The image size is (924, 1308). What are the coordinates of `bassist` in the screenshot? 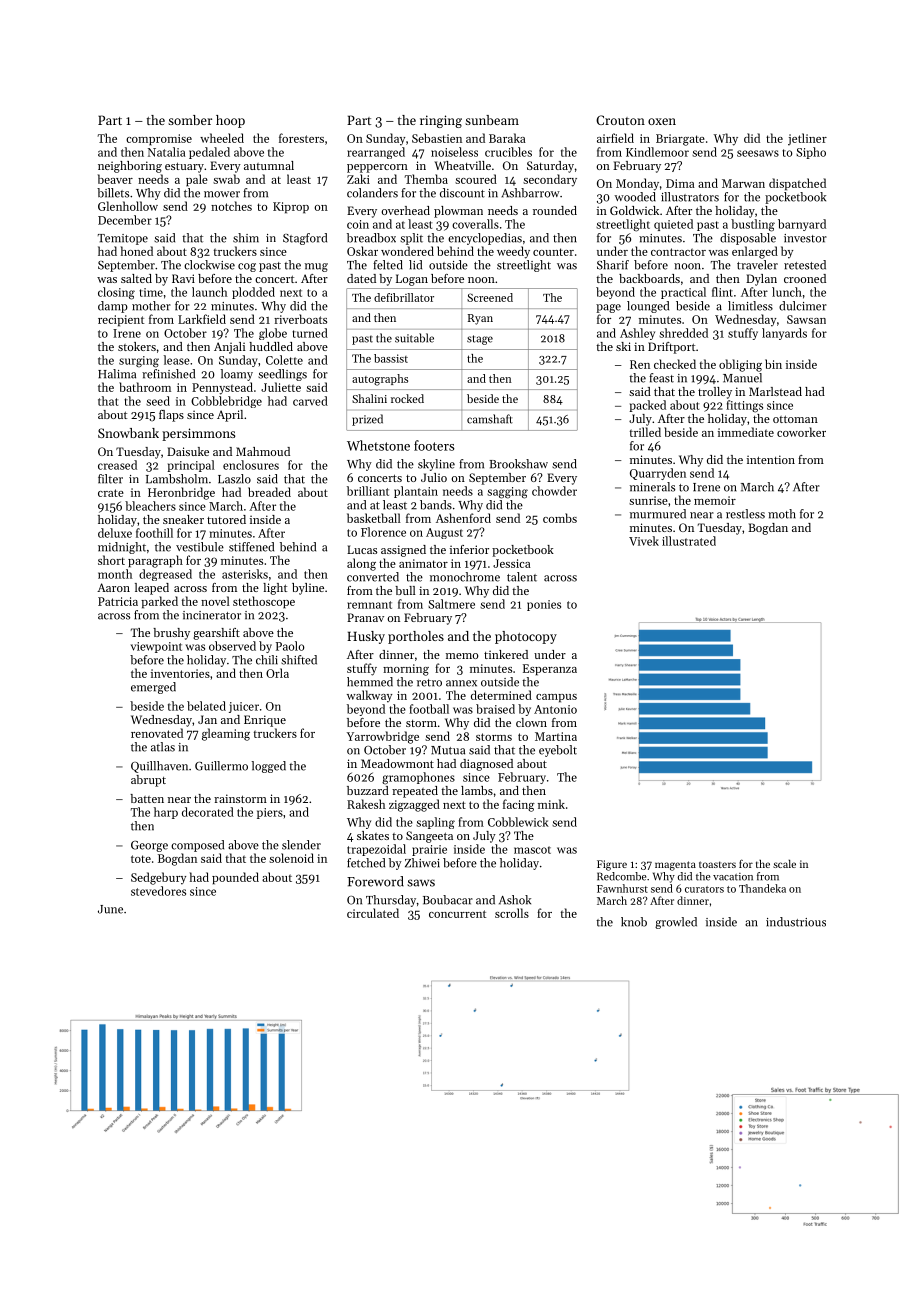 It's located at (391, 358).
